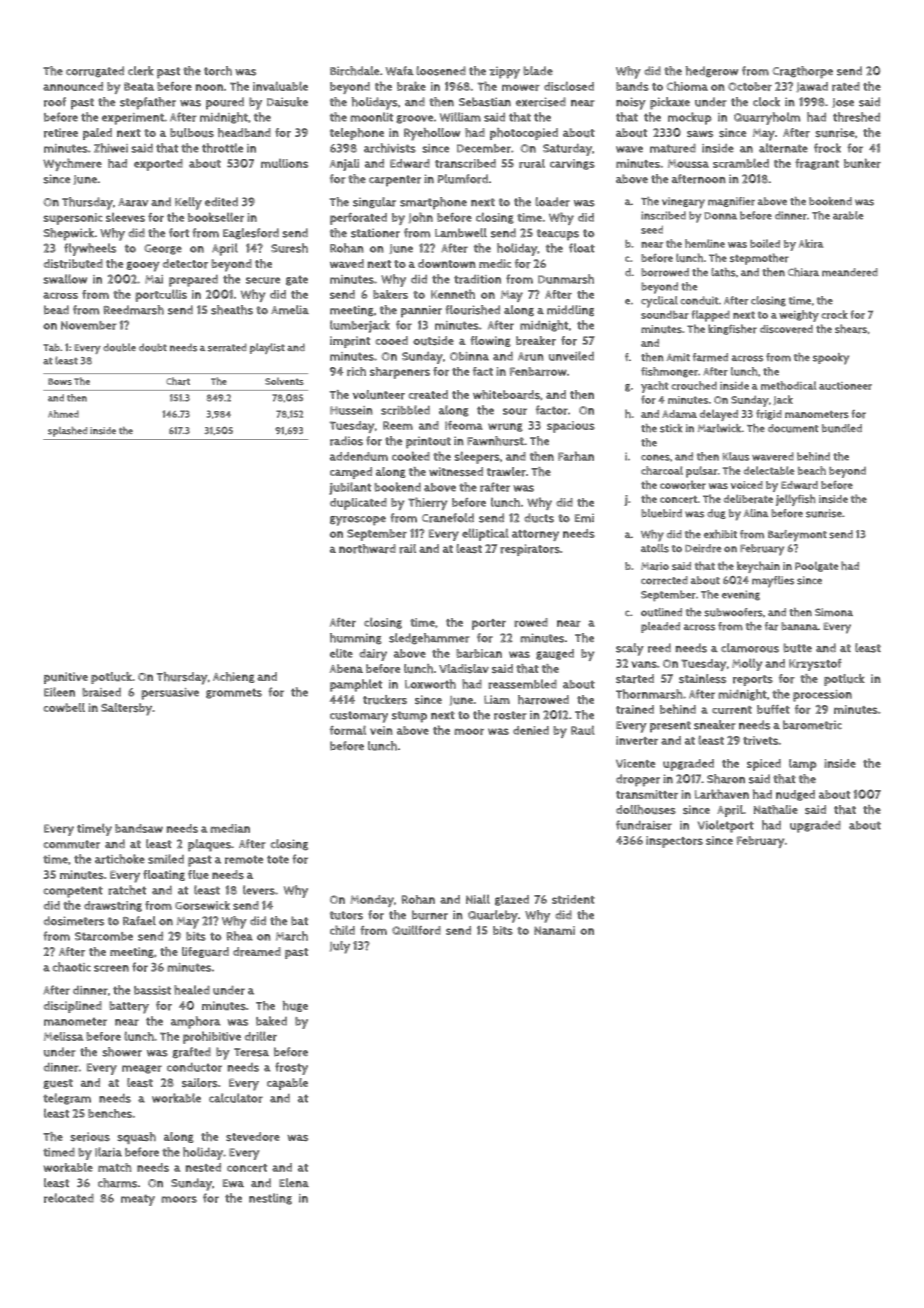  What do you see at coordinates (812, 87) in the screenshot?
I see `Jawad` at bounding box center [812, 87].
